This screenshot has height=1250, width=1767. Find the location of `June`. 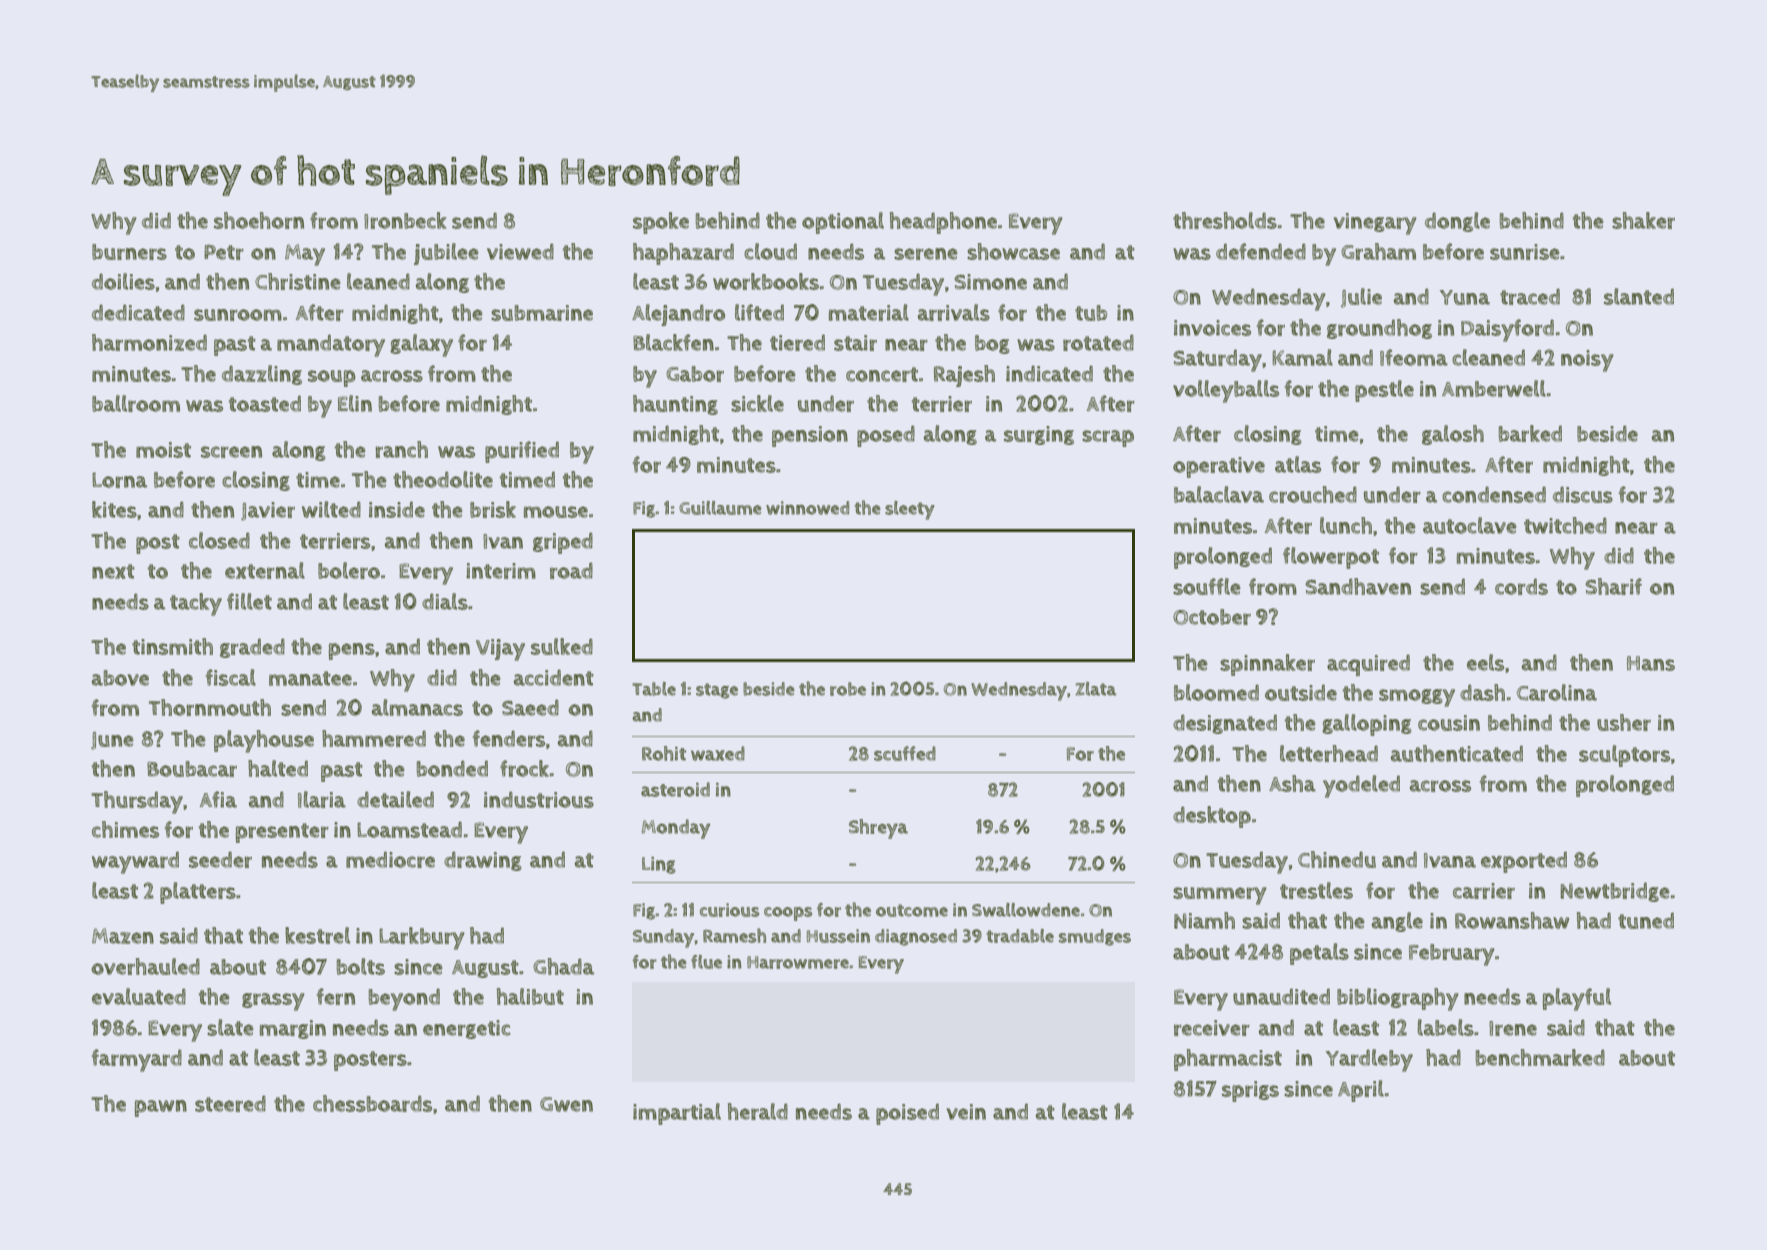

June is located at coordinates (112, 741).
